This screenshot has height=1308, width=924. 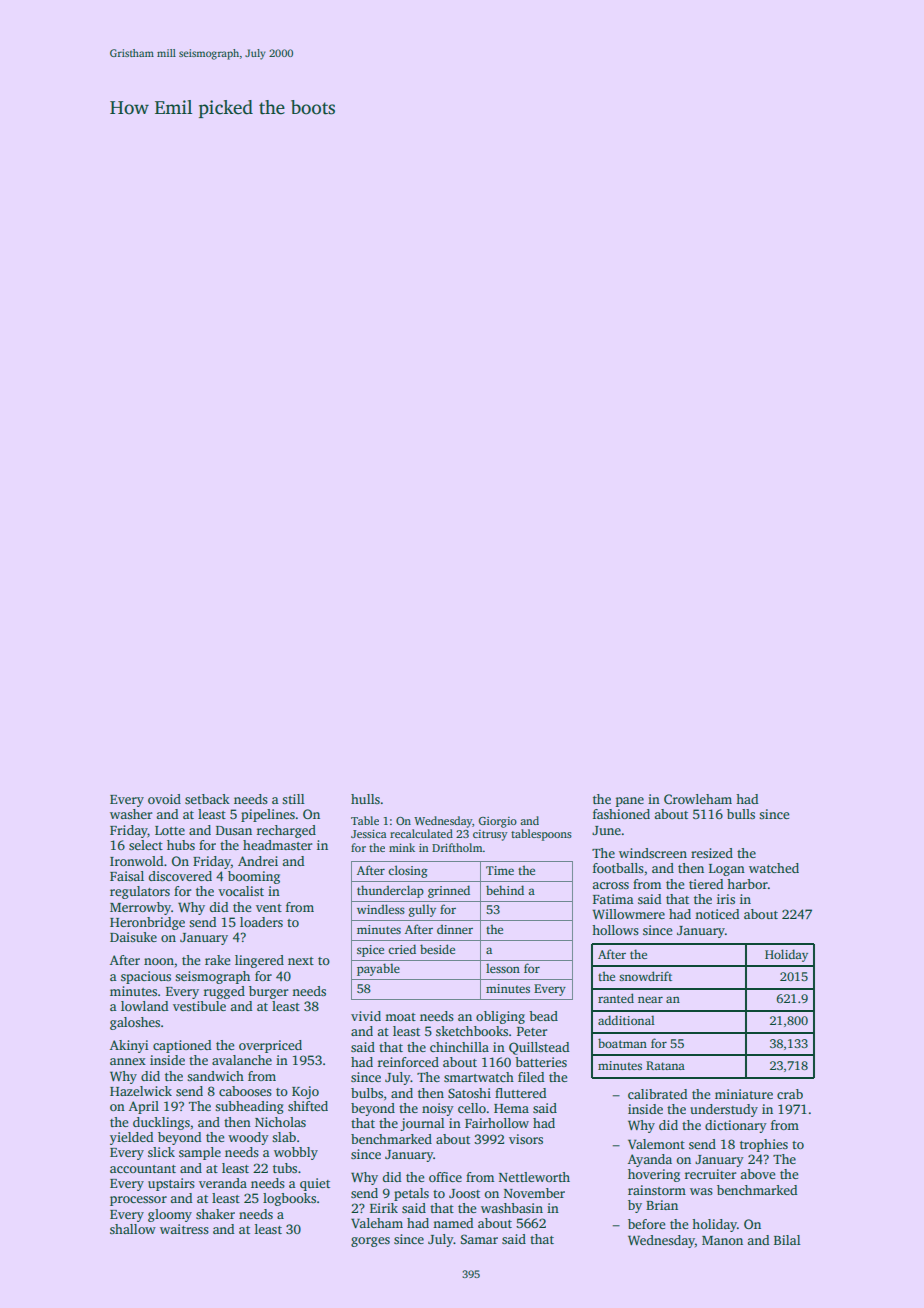 I want to click on hollows, so click(x=615, y=930).
